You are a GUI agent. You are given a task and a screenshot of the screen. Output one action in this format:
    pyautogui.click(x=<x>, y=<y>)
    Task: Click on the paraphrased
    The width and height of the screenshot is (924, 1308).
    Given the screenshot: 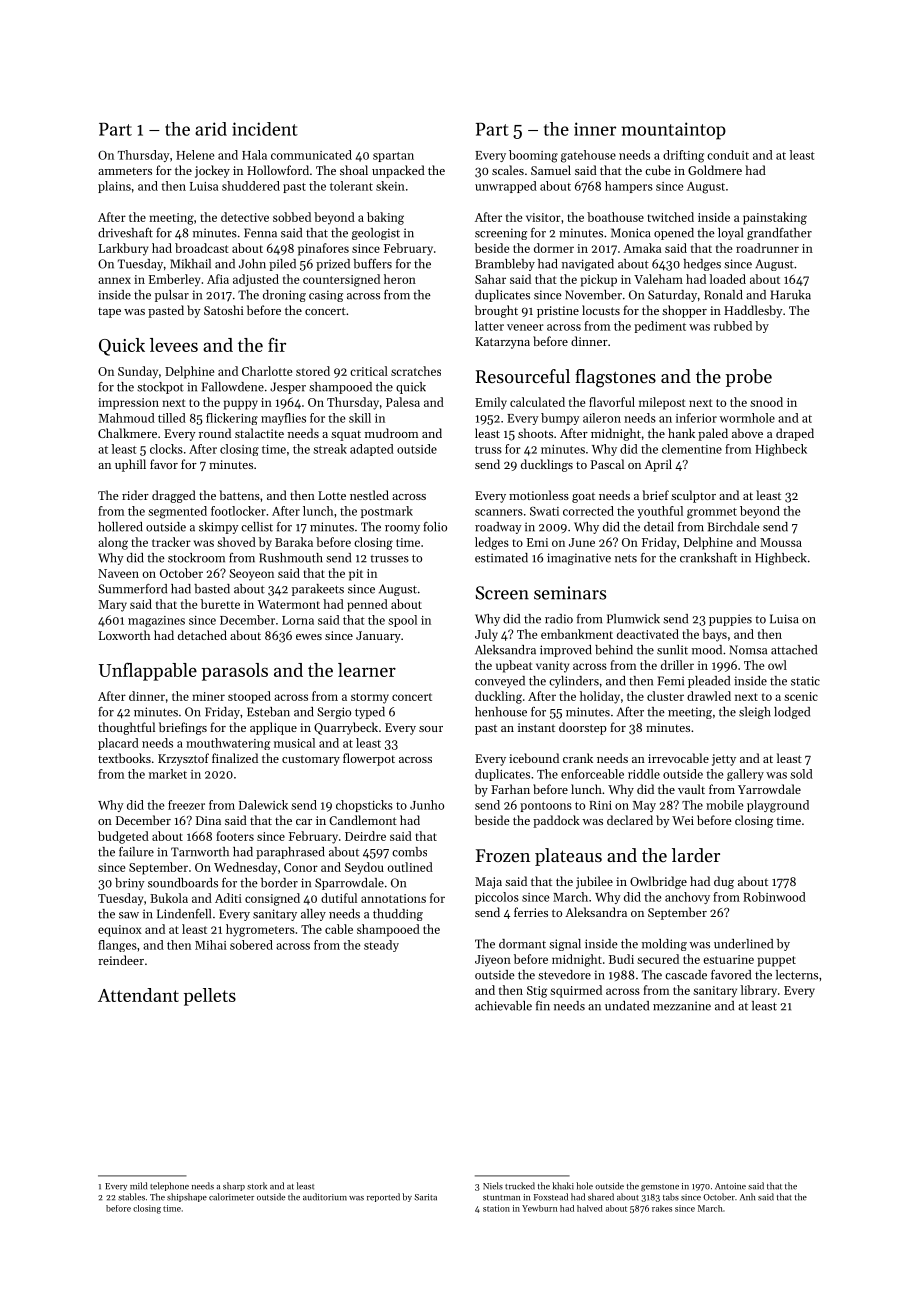 What is the action you would take?
    pyautogui.click(x=290, y=853)
